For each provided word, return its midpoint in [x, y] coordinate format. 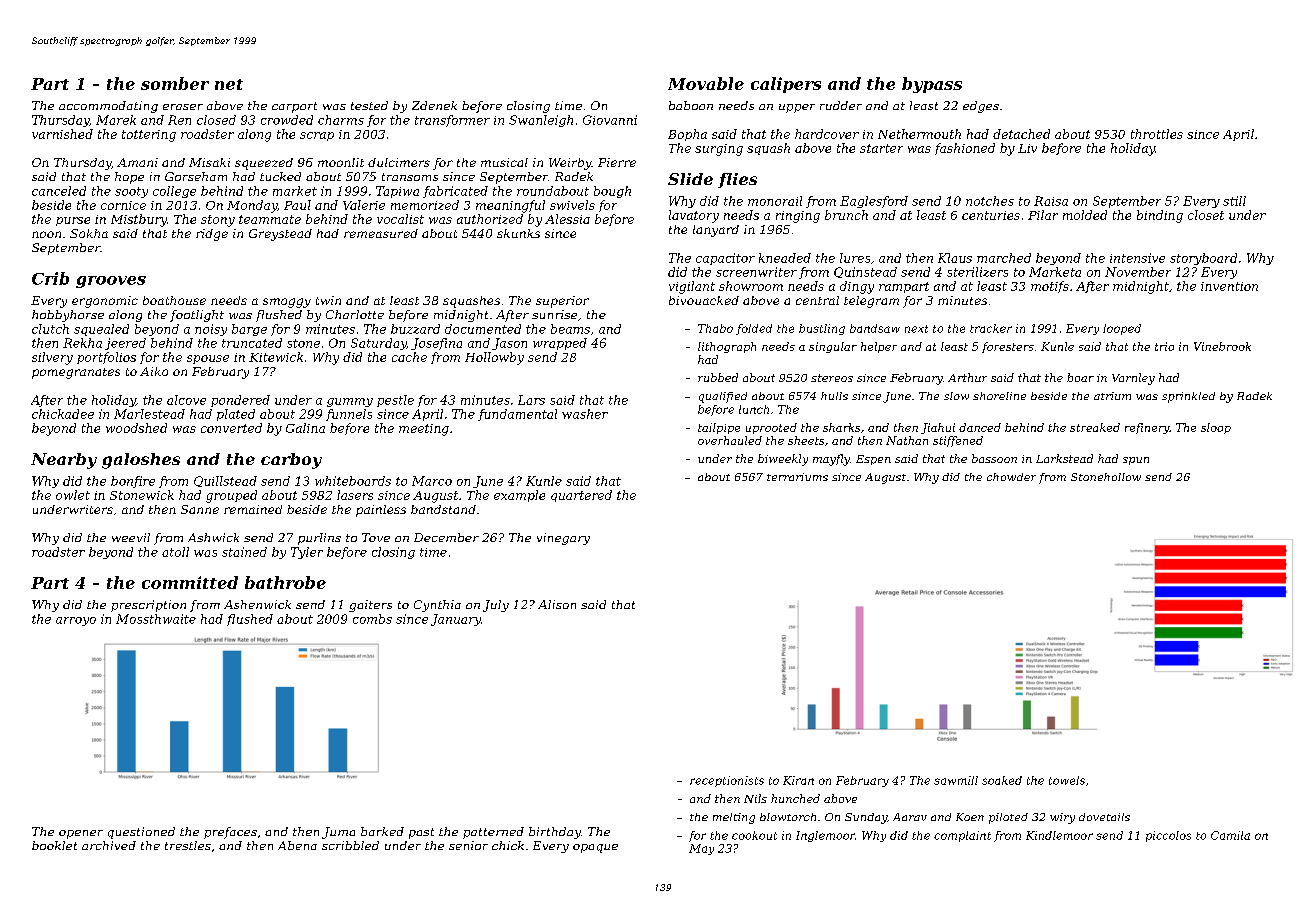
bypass [932, 85]
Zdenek [434, 105]
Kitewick [276, 357]
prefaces [230, 833]
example [519, 496]
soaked [1002, 780]
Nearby [64, 461]
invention [1229, 286]
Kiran [798, 780]
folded [754, 329]
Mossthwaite [156, 619]
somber [175, 83]
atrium [1112, 396]
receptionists [727, 781]
